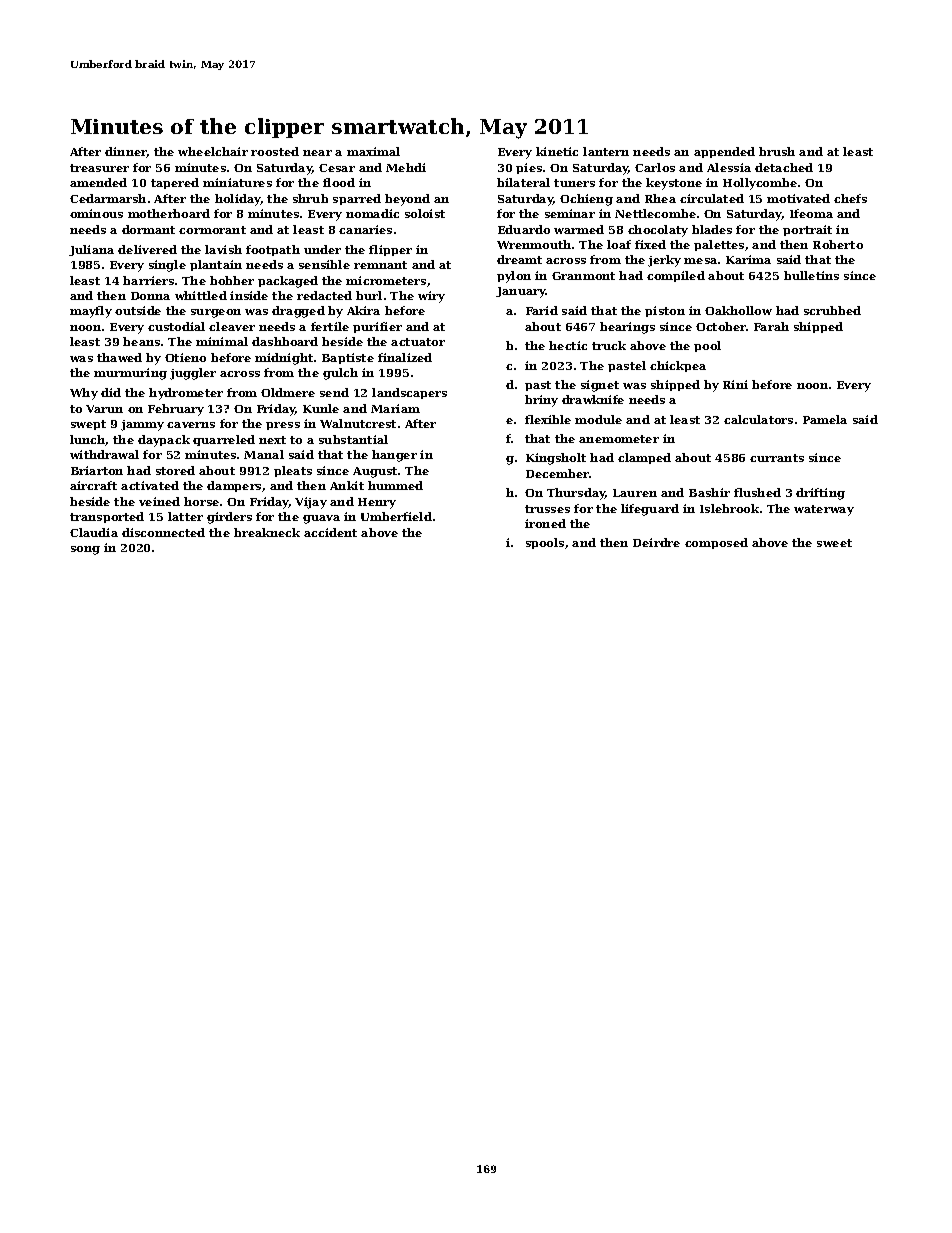  I want to click on Varun, so click(104, 409).
